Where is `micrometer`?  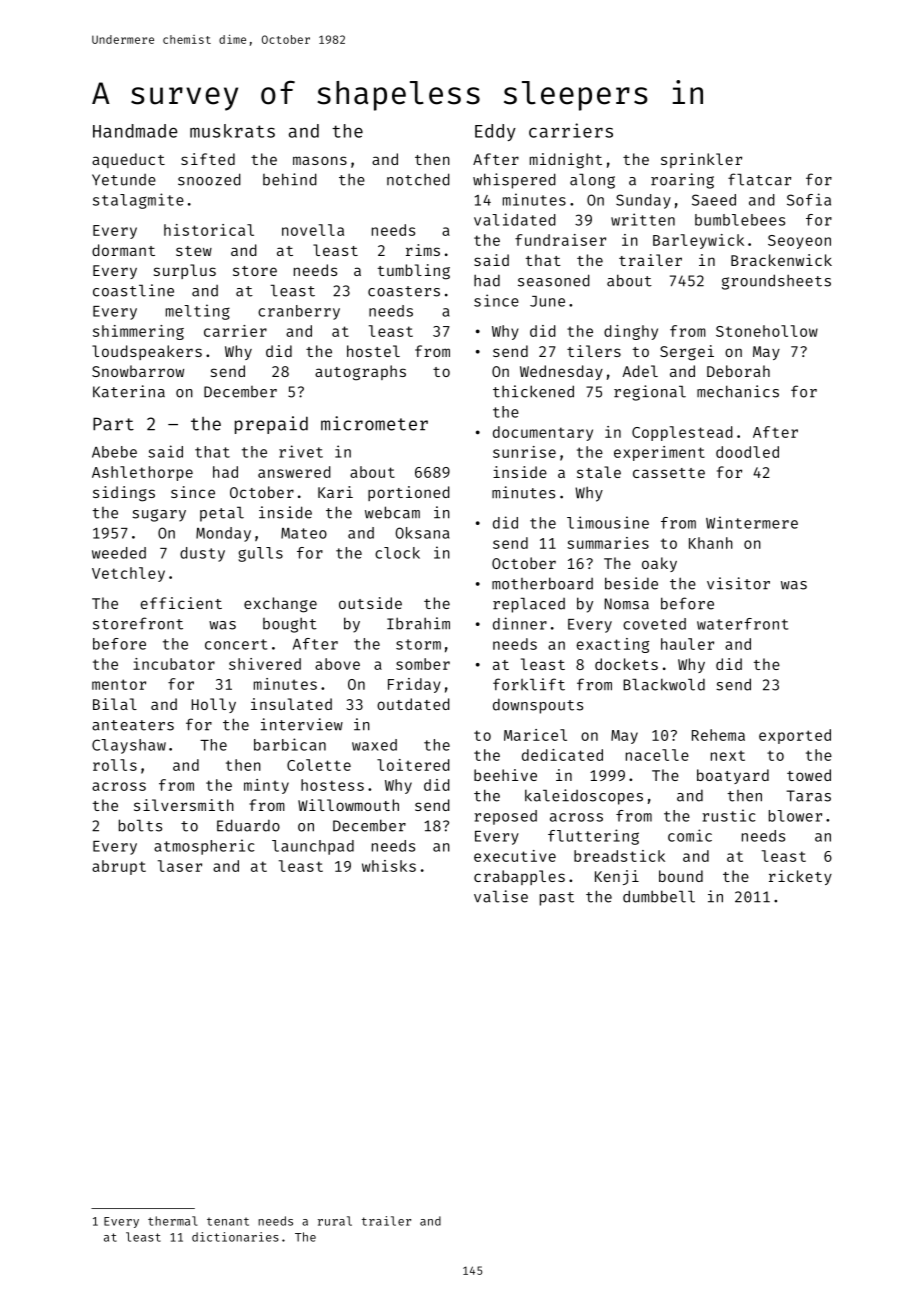
micrometer is located at coordinates (374, 423).
